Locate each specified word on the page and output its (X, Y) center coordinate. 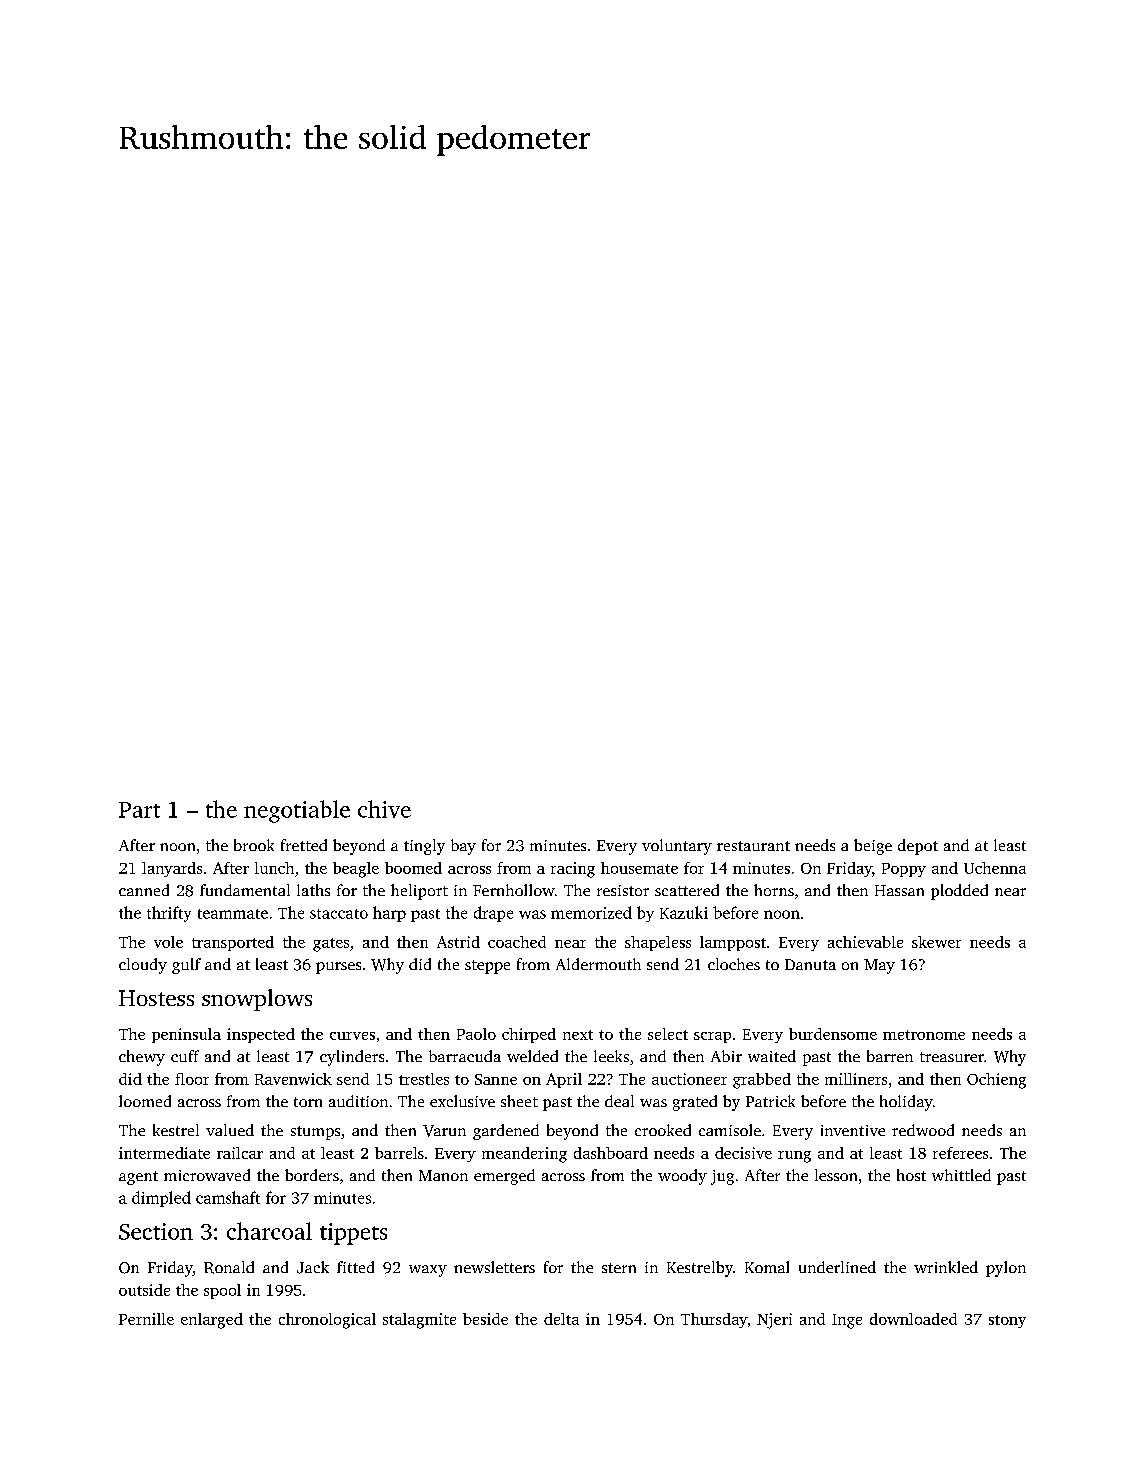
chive (384, 809)
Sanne (496, 1079)
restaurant (753, 846)
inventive (853, 1130)
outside (144, 1290)
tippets (353, 1234)
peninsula (186, 1035)
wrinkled (946, 1267)
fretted (304, 845)
